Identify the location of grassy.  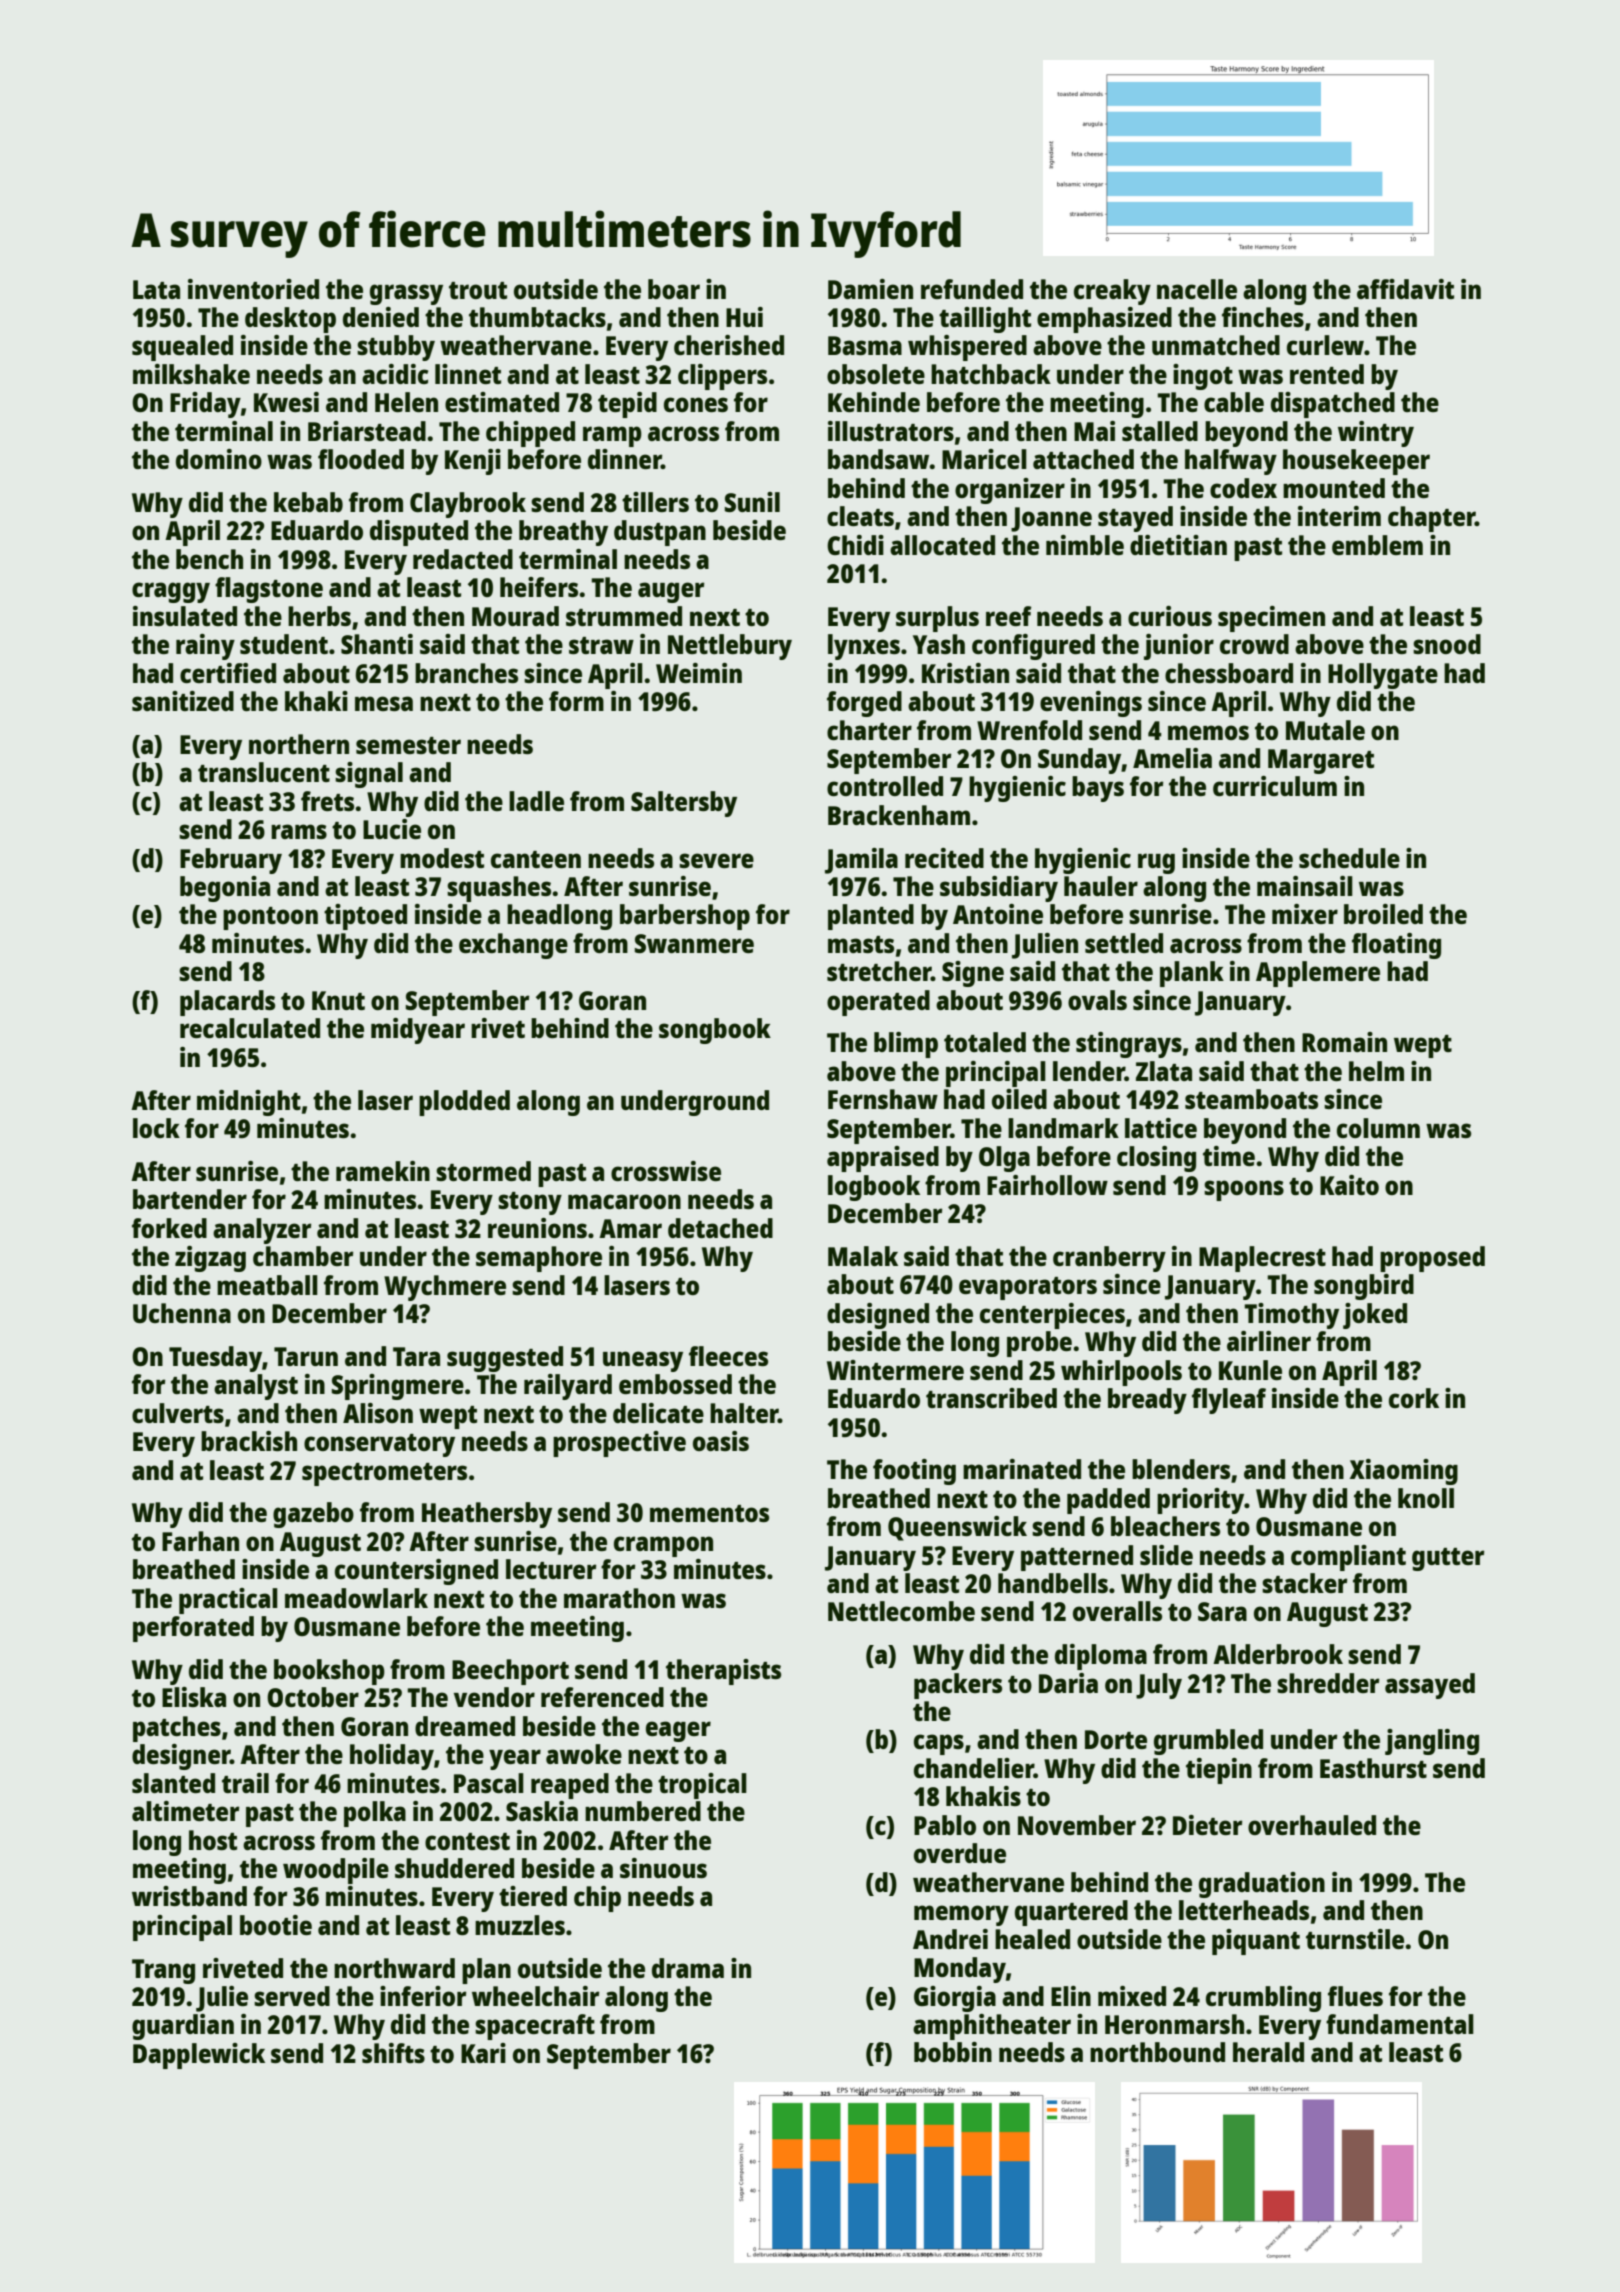
(406, 294).
